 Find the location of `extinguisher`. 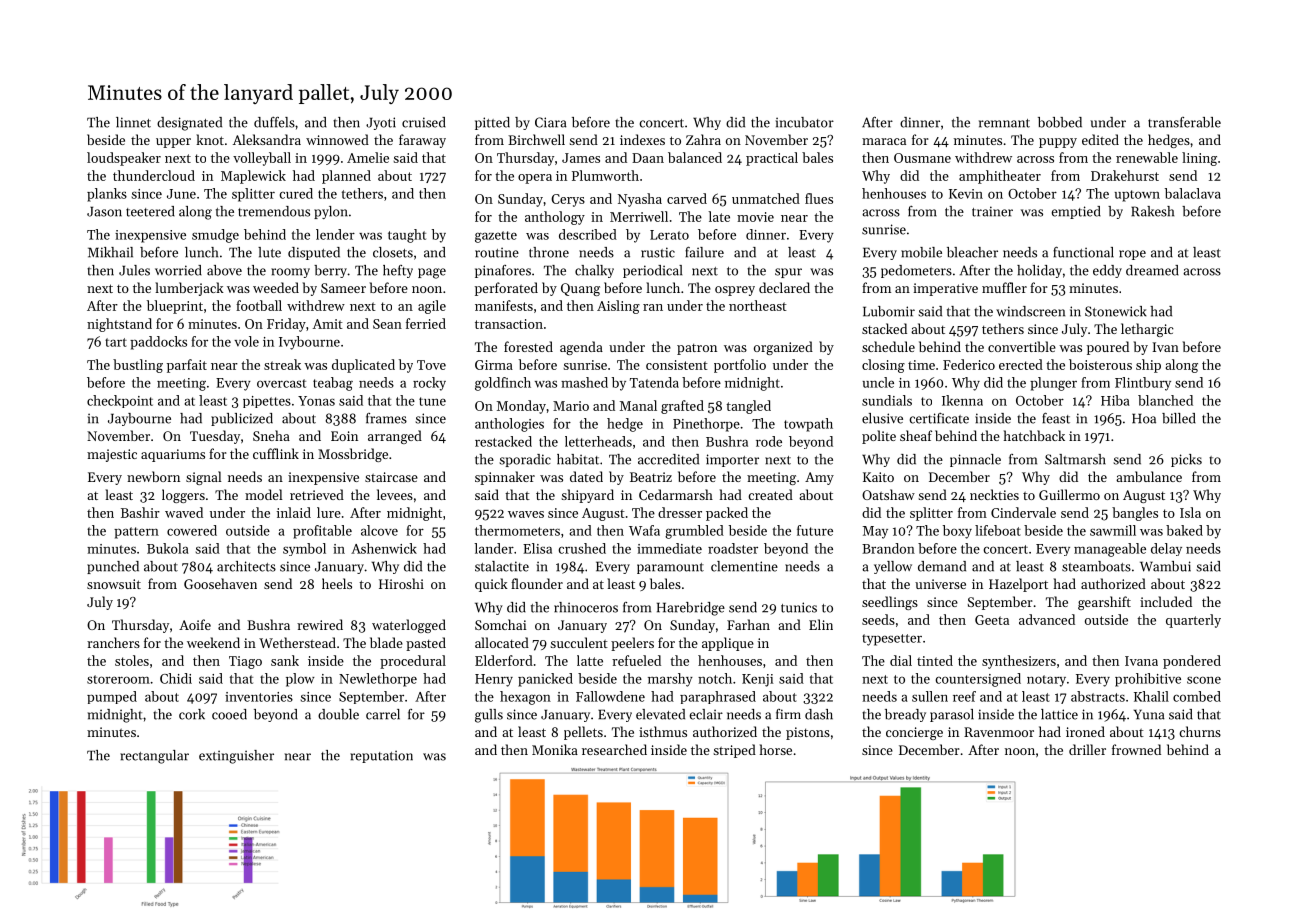

extinguisher is located at coordinates (236, 757).
